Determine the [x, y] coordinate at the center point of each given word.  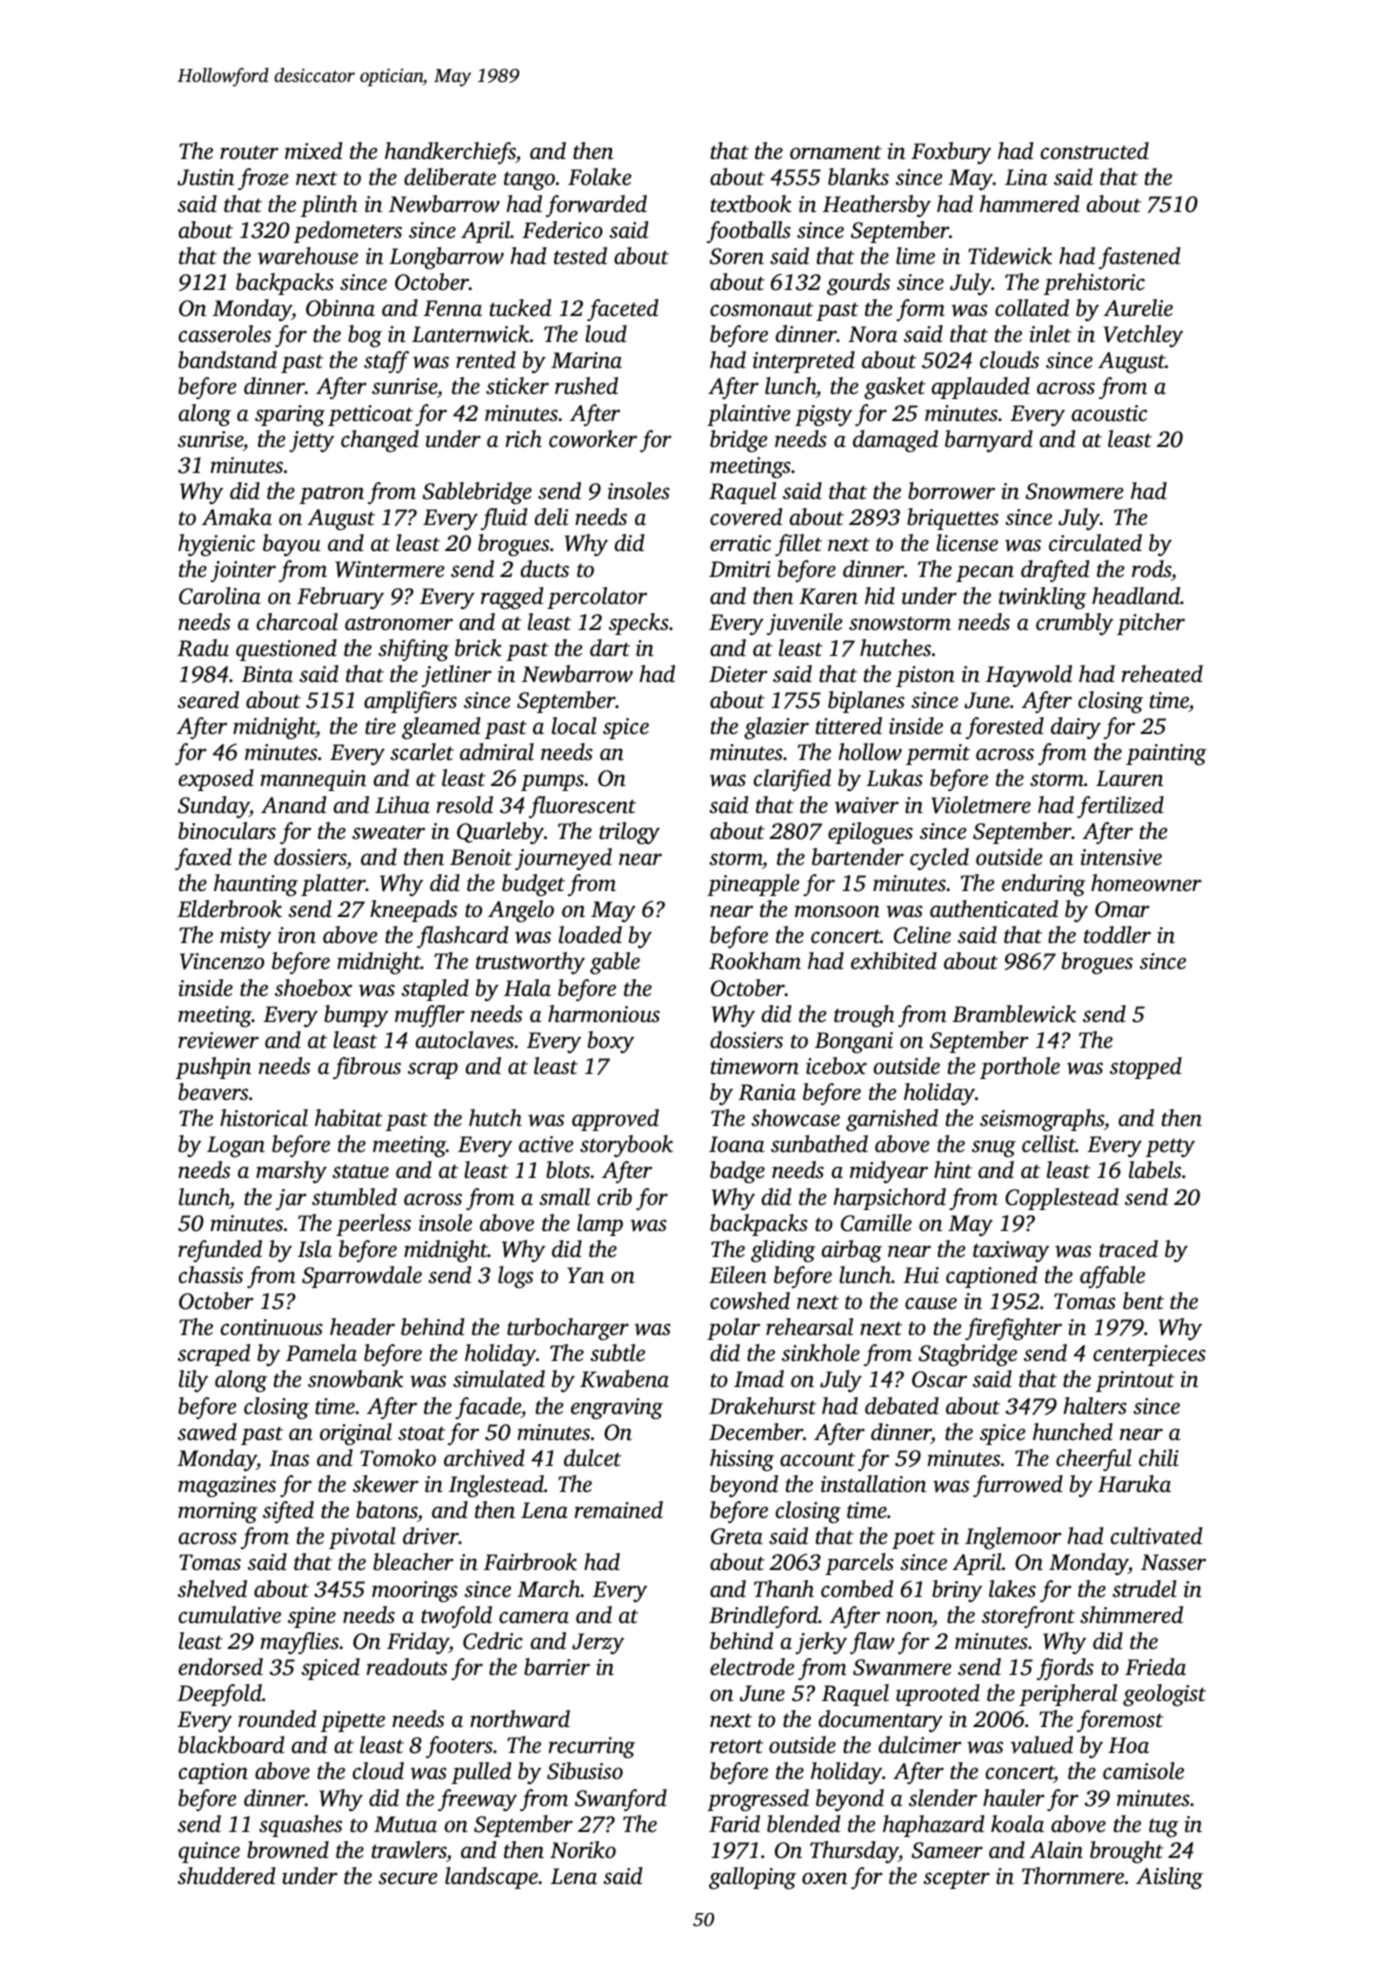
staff [386, 362]
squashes [300, 1826]
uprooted [938, 1695]
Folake [599, 176]
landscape [491, 1878]
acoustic [1109, 413]
